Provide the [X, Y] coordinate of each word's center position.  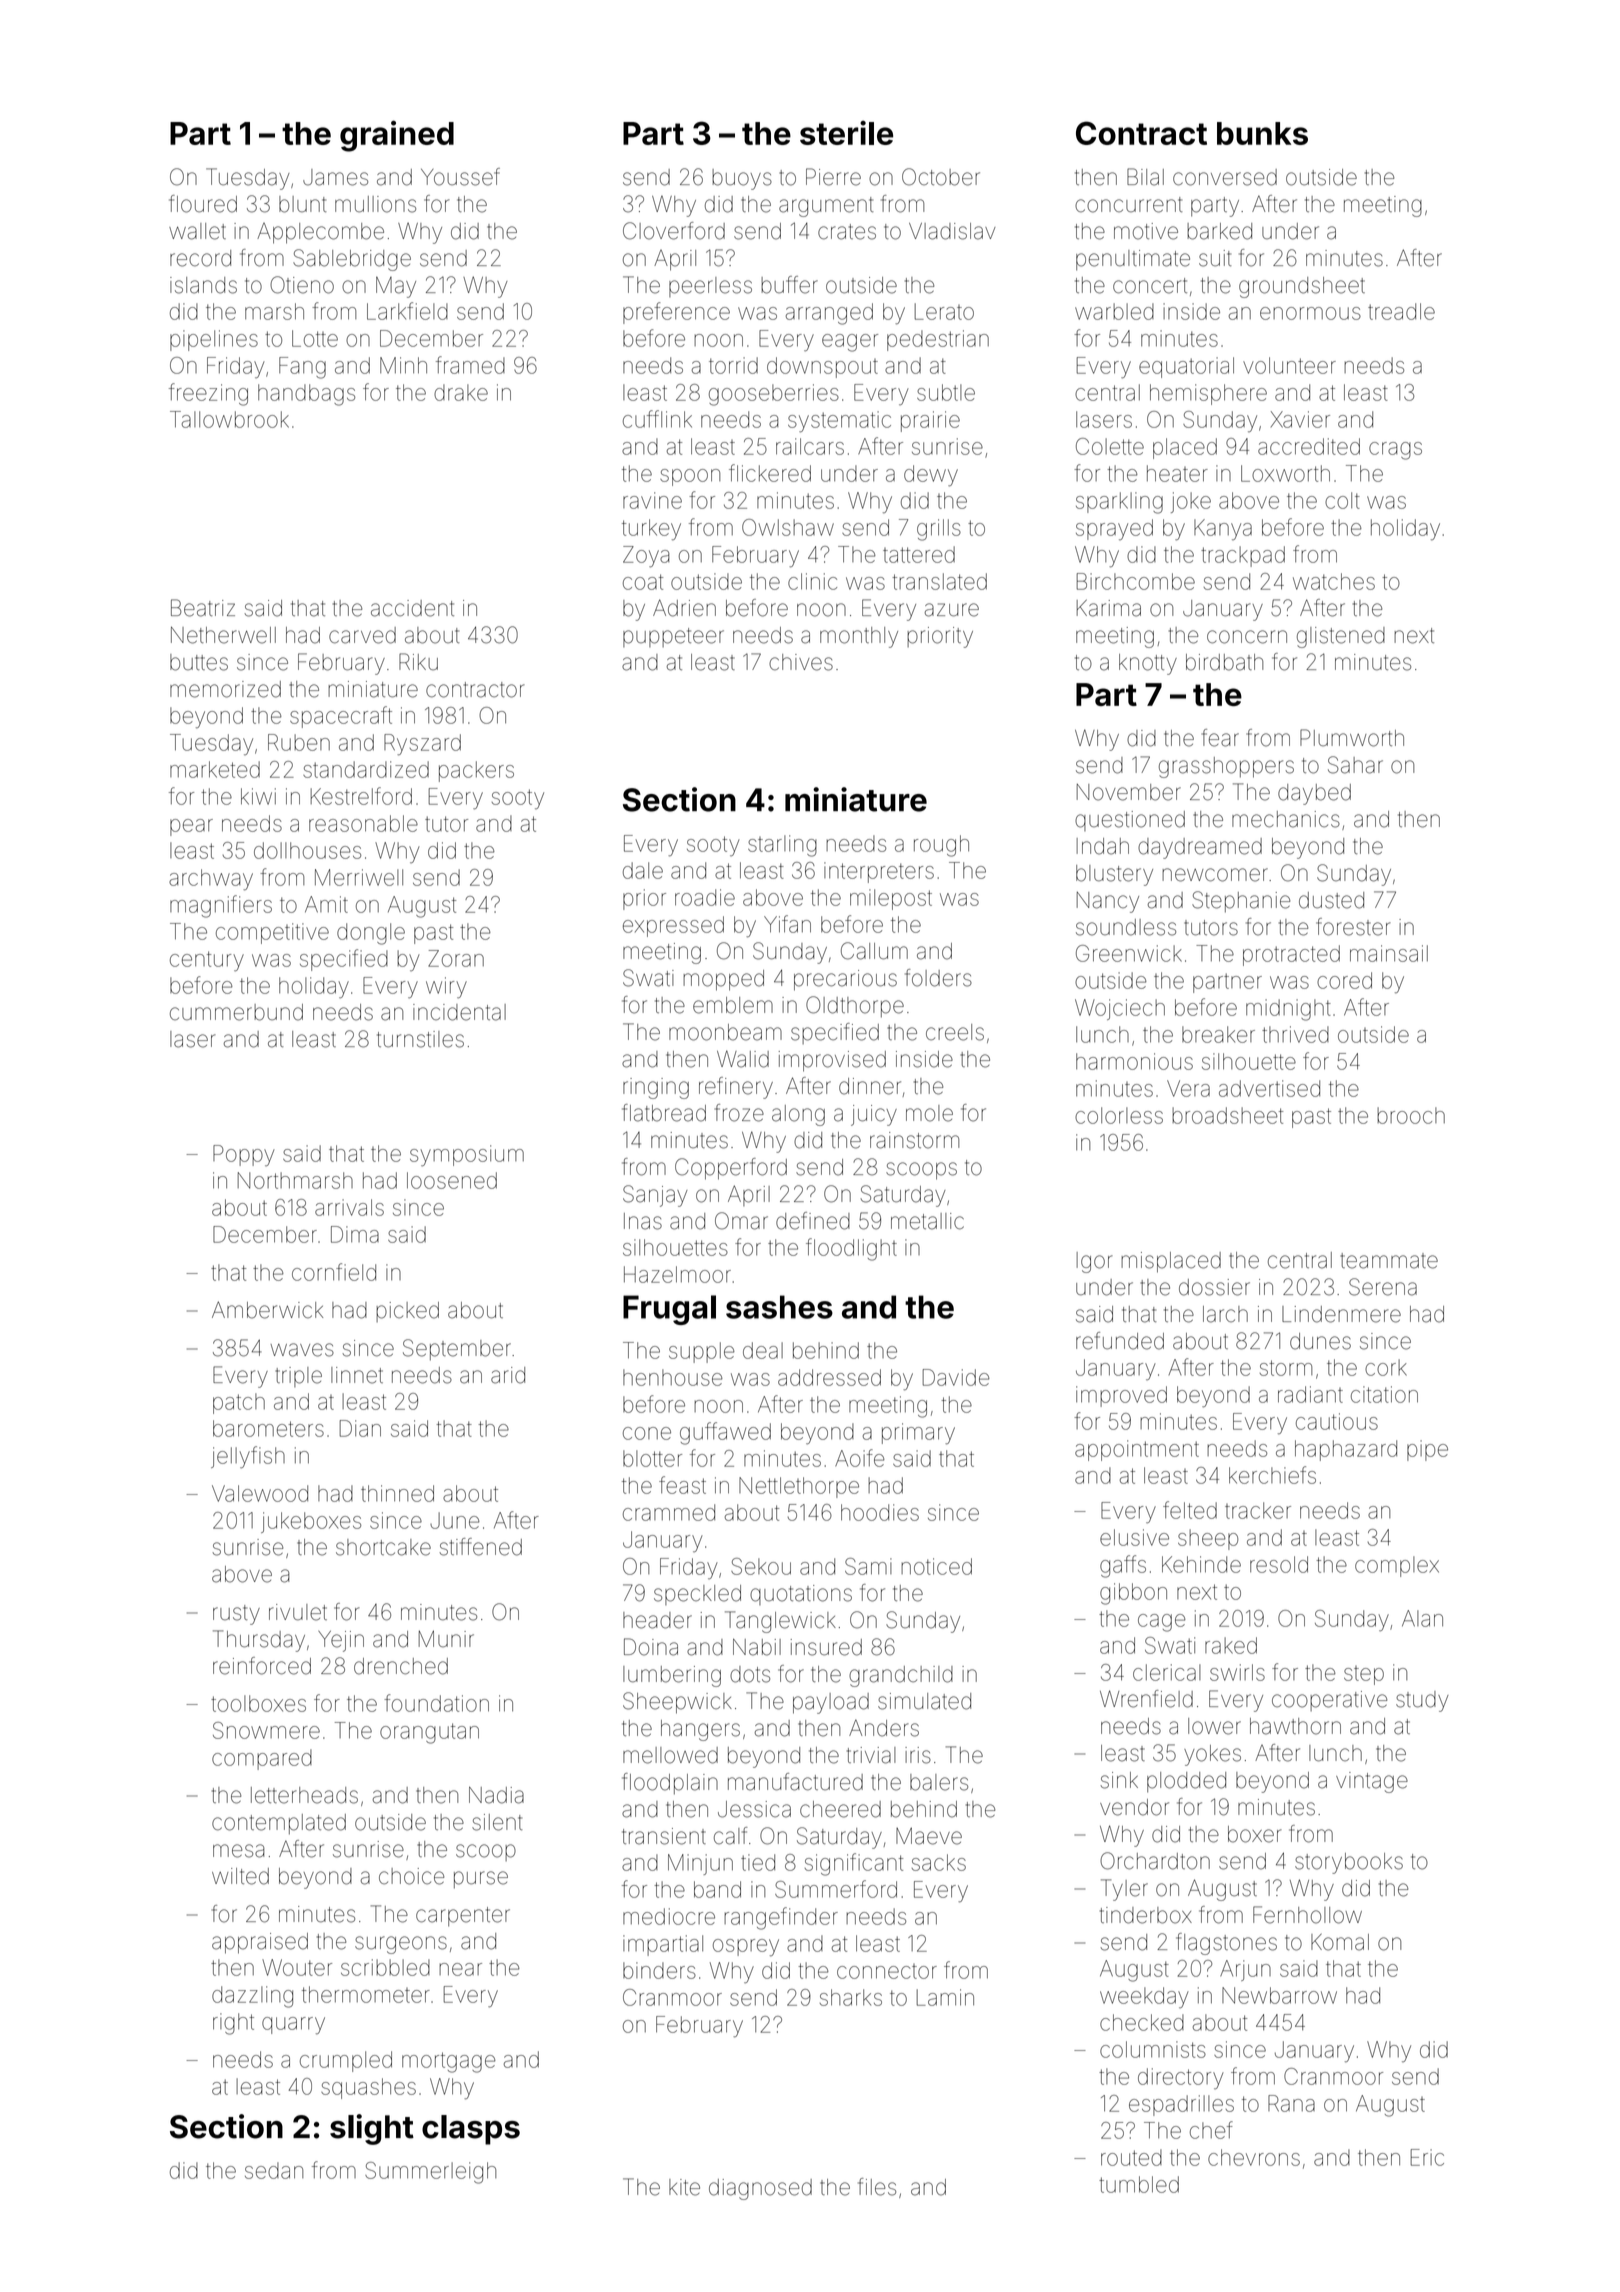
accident [412, 608]
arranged [829, 314]
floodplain [670, 1784]
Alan [1422, 1618]
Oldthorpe [855, 1007]
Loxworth [1285, 473]
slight [372, 2129]
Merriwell [359, 877]
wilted [240, 1876]
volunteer [1289, 365]
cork [1386, 1367]
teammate [1389, 1261]
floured [203, 204]
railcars [810, 446]
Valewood [260, 1493]
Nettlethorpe [799, 1487]
